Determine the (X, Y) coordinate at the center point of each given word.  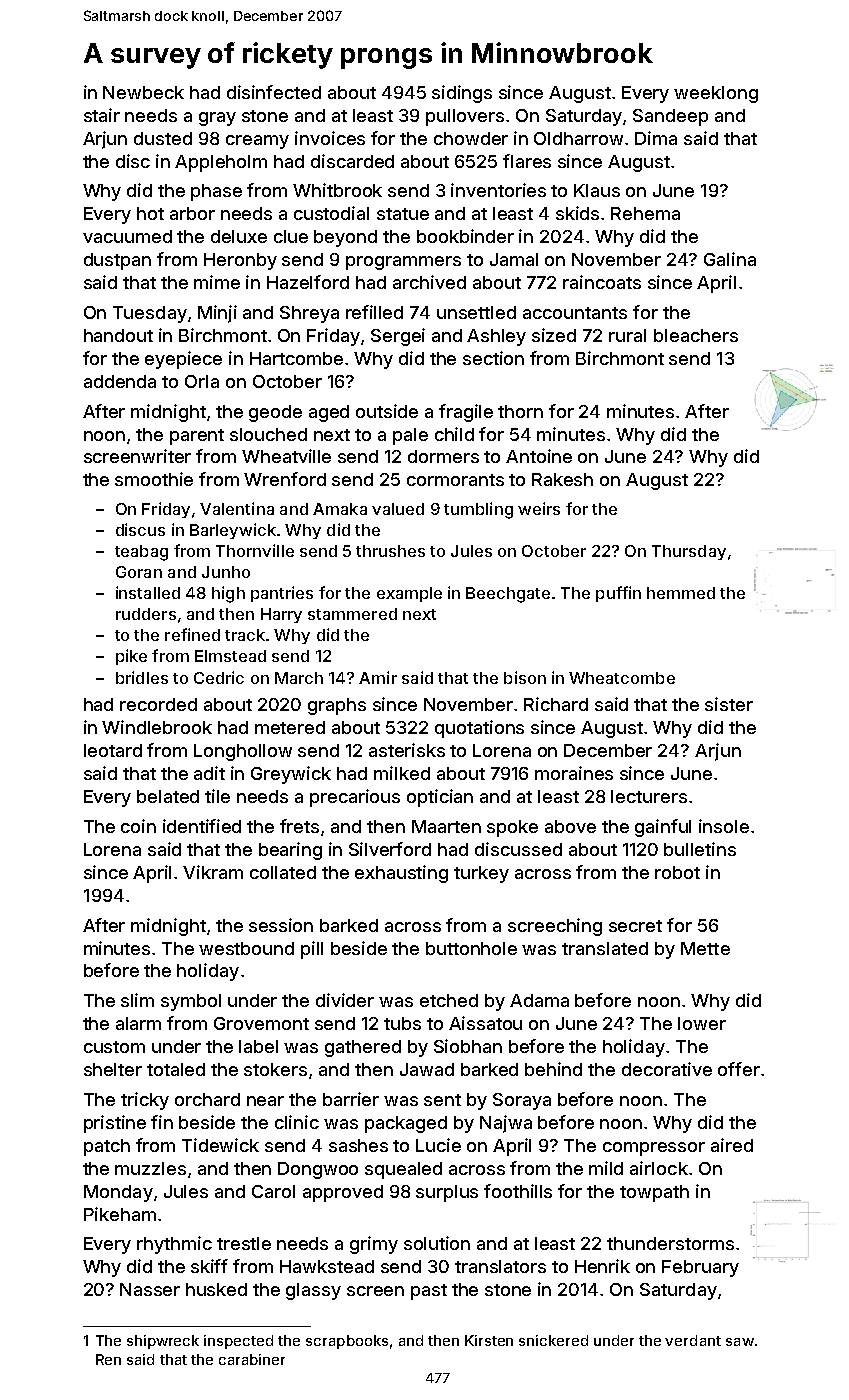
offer (739, 1069)
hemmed (681, 593)
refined (192, 634)
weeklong (716, 94)
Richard (556, 704)
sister (729, 704)
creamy (257, 142)
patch (107, 1147)
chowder (471, 138)
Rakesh (562, 479)
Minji (217, 314)
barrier (351, 1099)
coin (138, 826)
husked (216, 1289)
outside (387, 411)
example (409, 594)
